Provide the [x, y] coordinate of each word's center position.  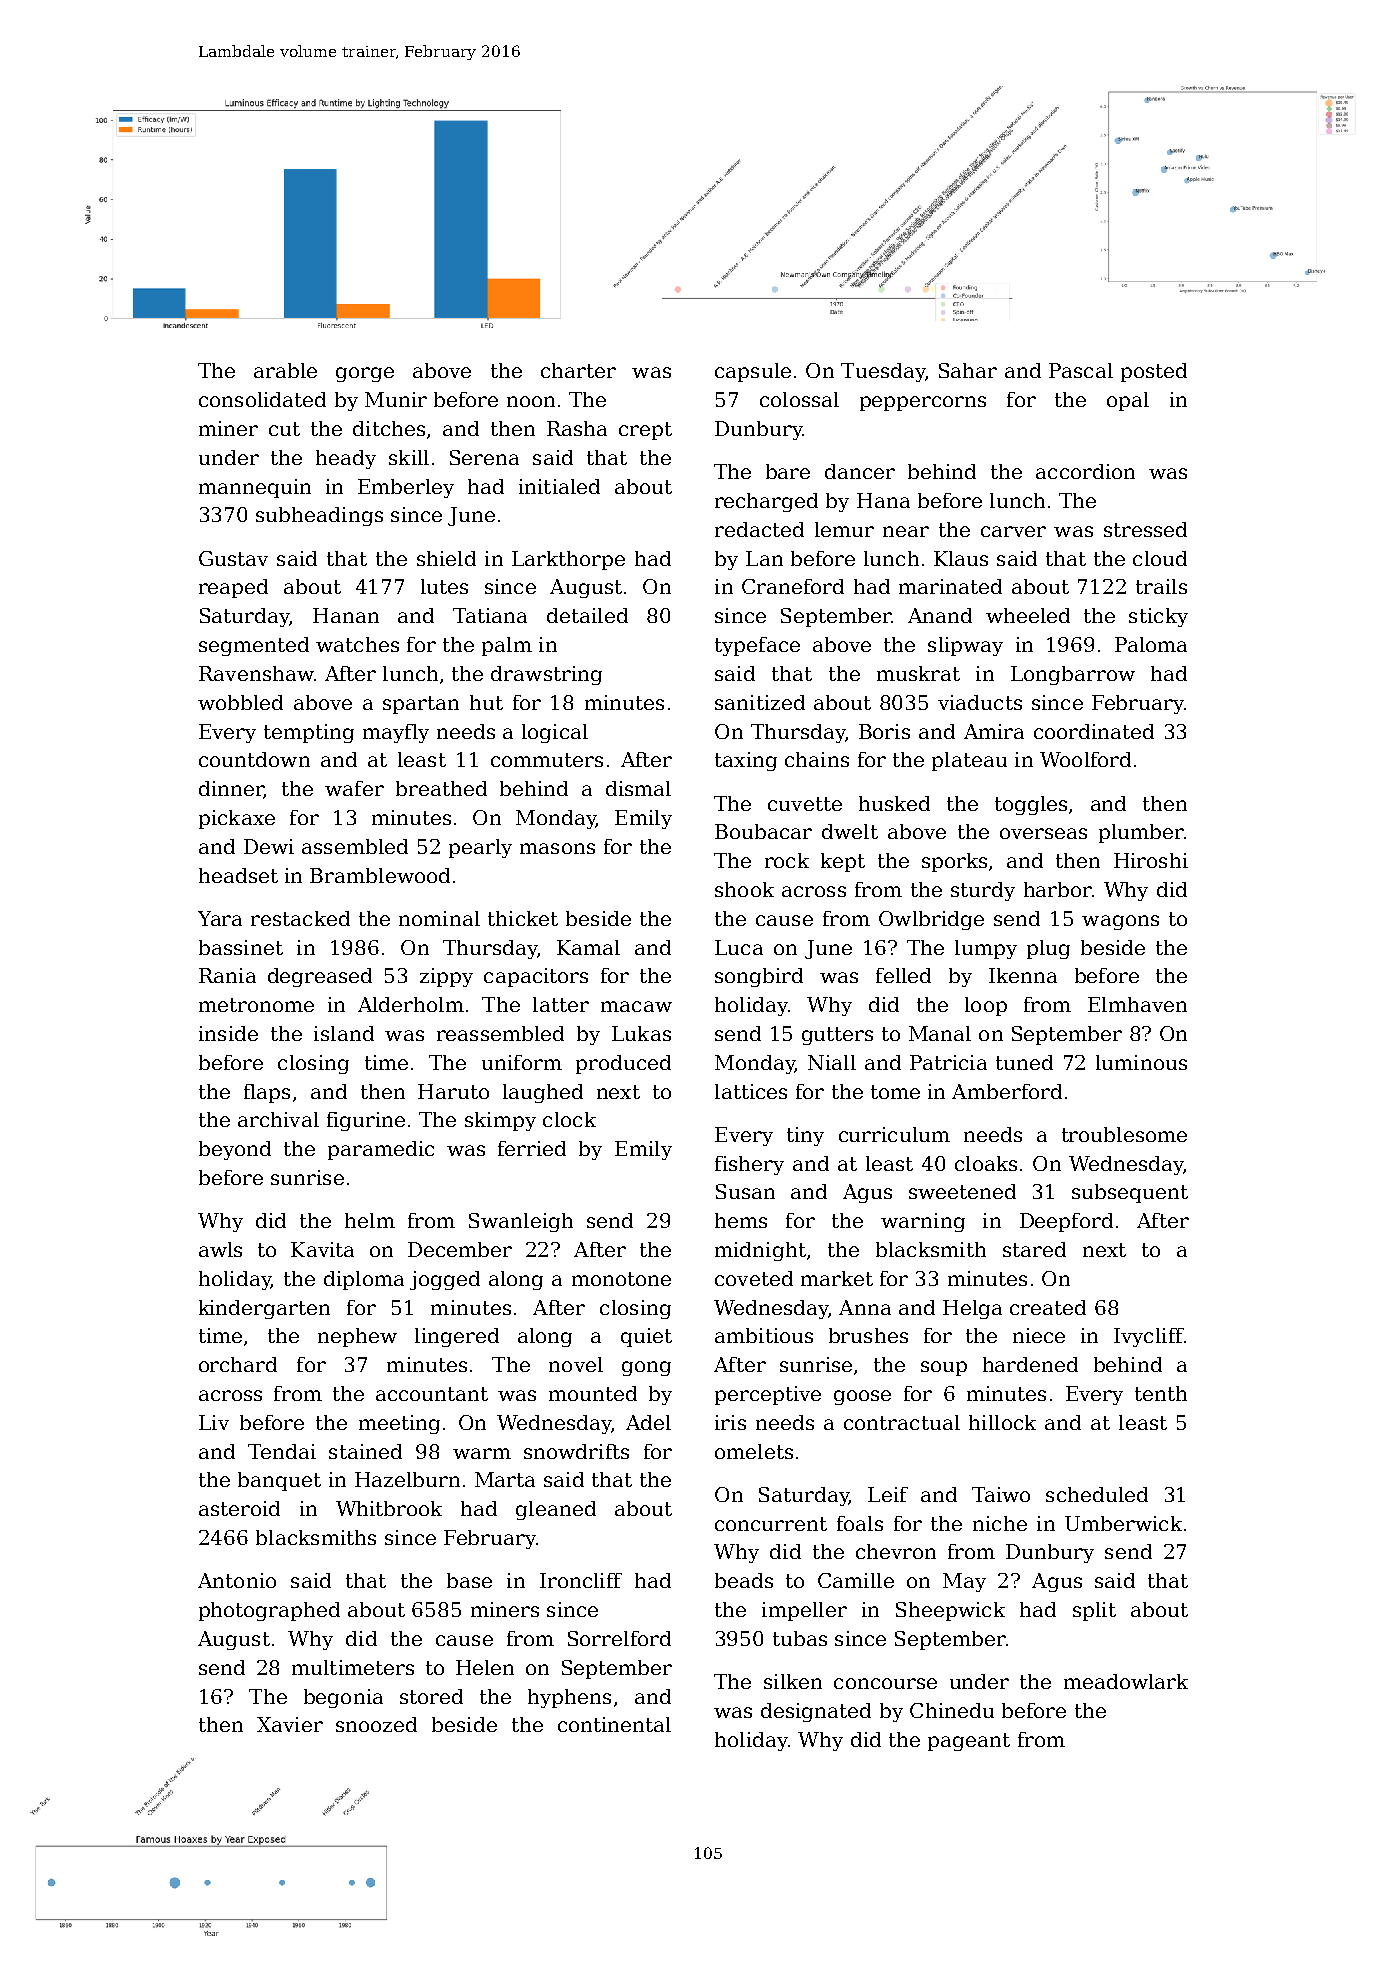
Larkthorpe [568, 560]
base [469, 1580]
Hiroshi [1151, 860]
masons [557, 848]
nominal [439, 918]
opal [1128, 401]
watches [357, 644]
